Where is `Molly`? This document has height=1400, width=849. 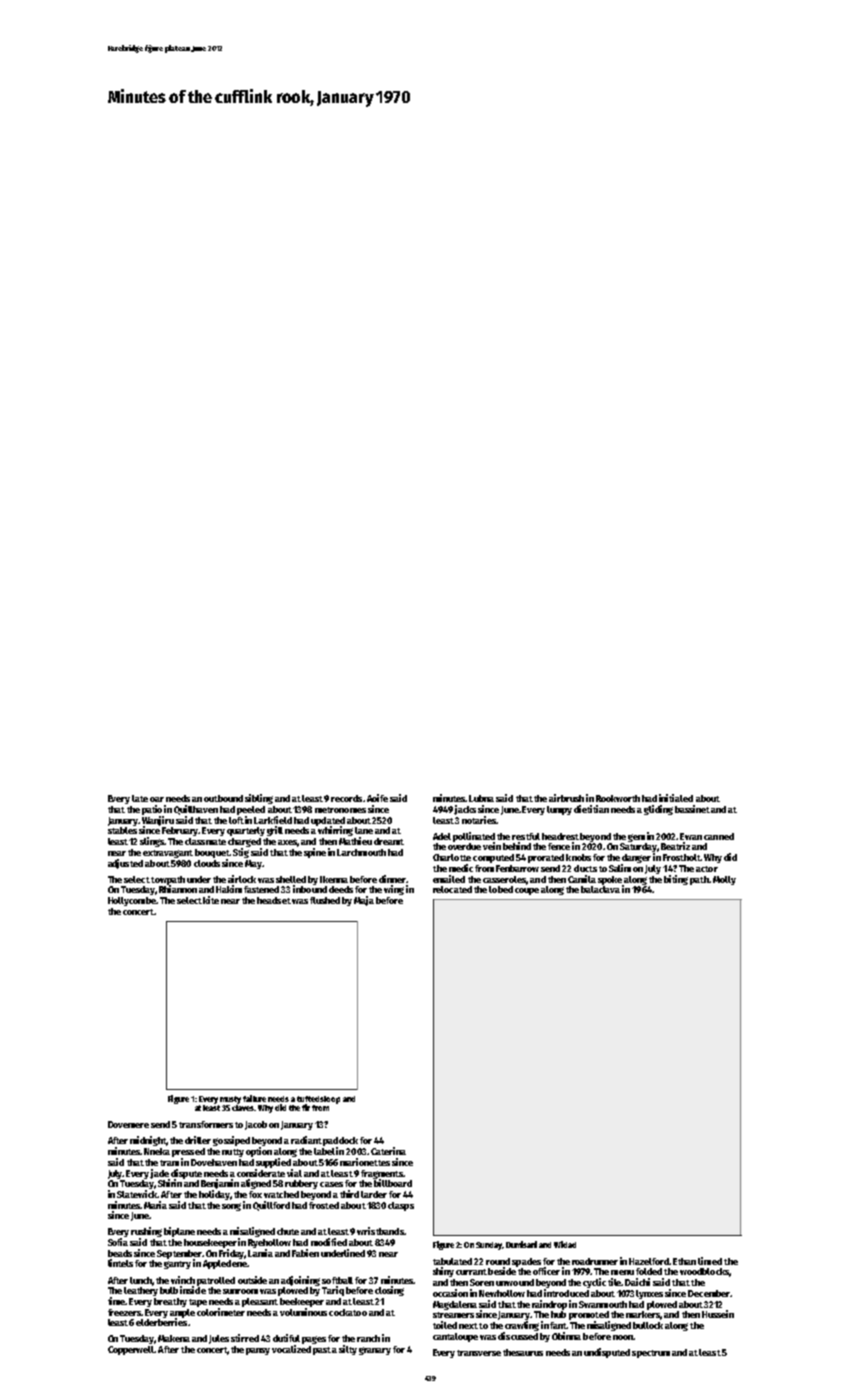
Molly is located at coordinates (724, 880).
